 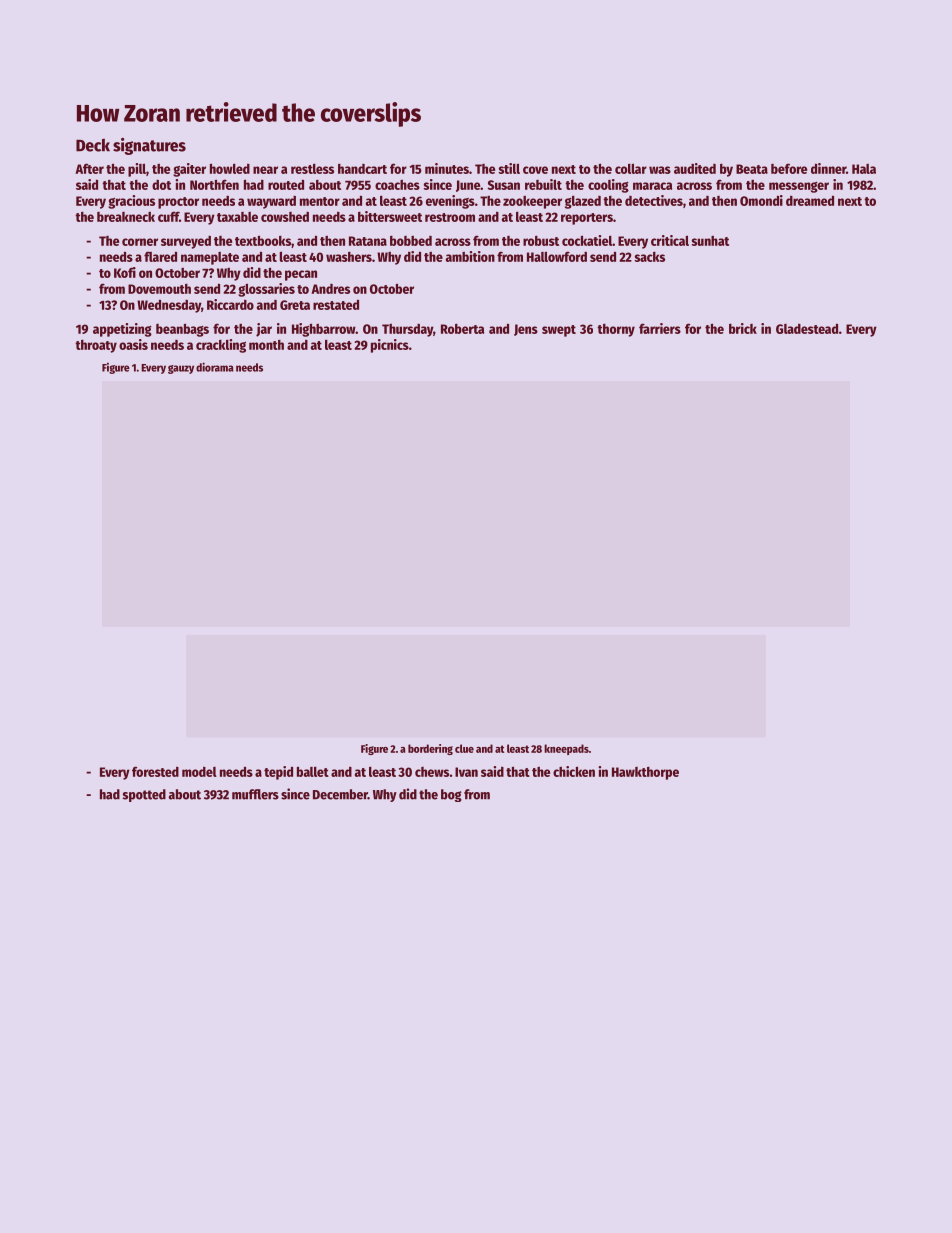 I want to click on forested, so click(x=155, y=771).
